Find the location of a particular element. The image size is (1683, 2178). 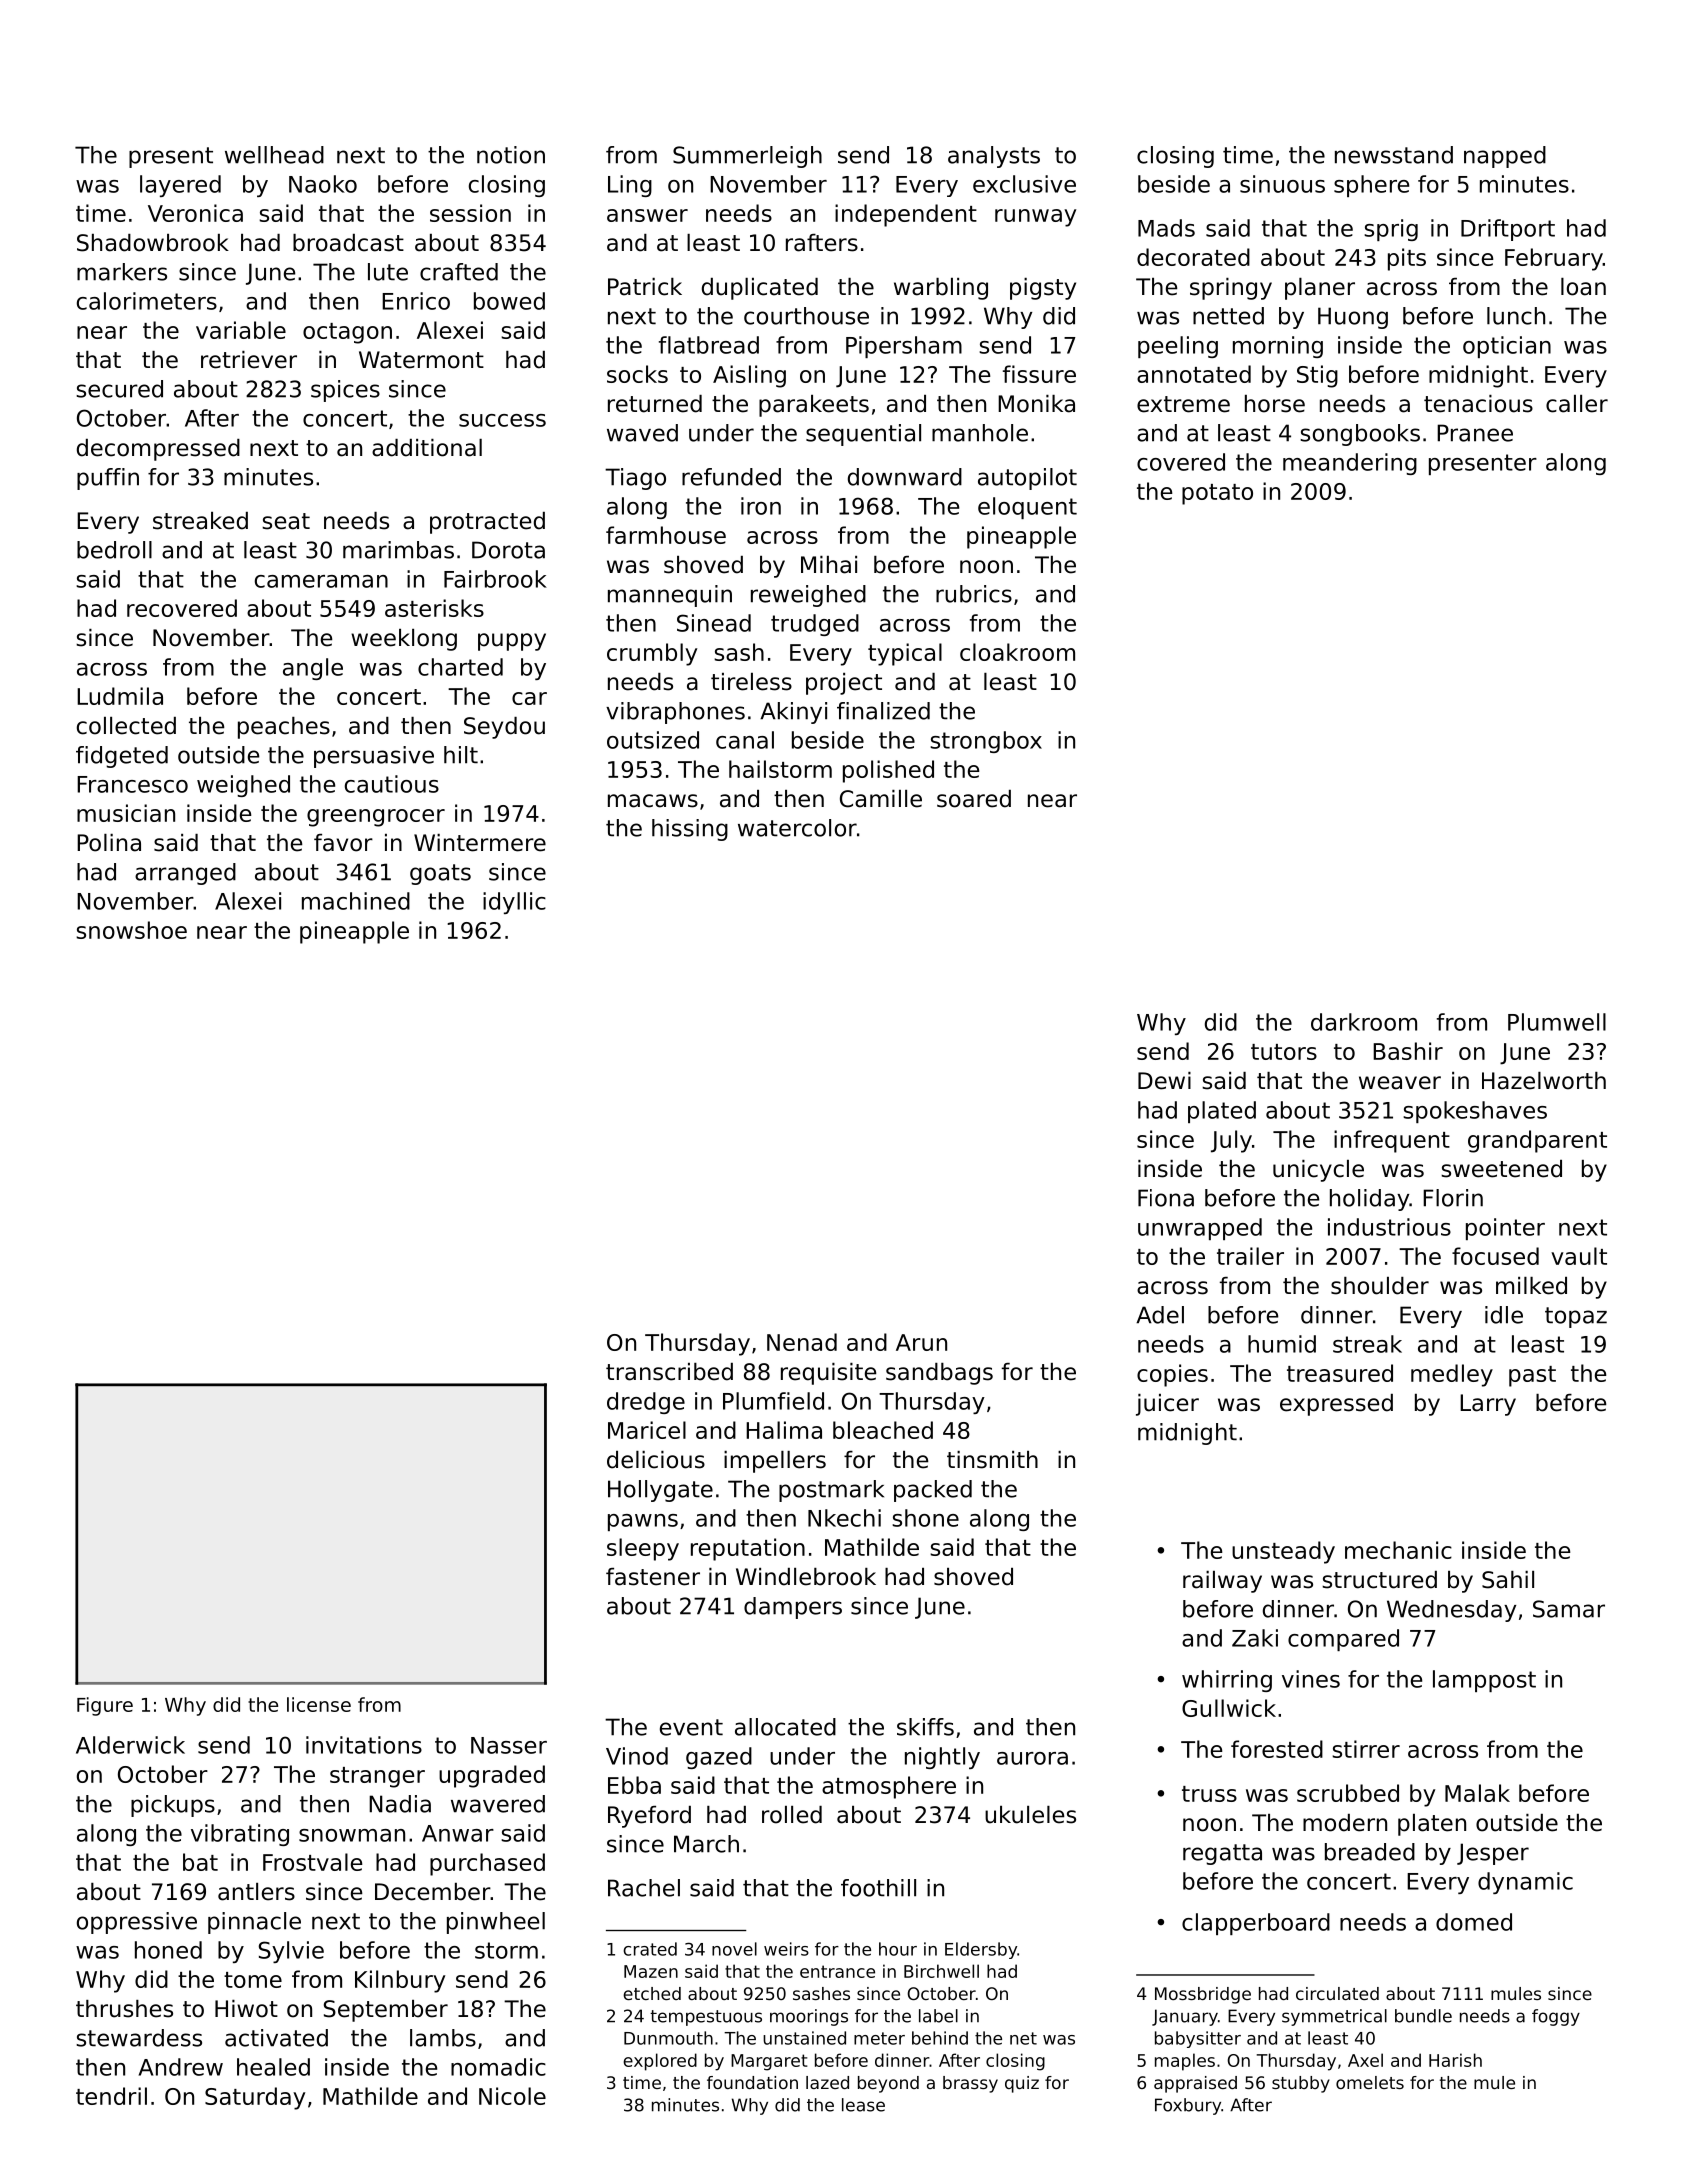

Francesco is located at coordinates (132, 784).
